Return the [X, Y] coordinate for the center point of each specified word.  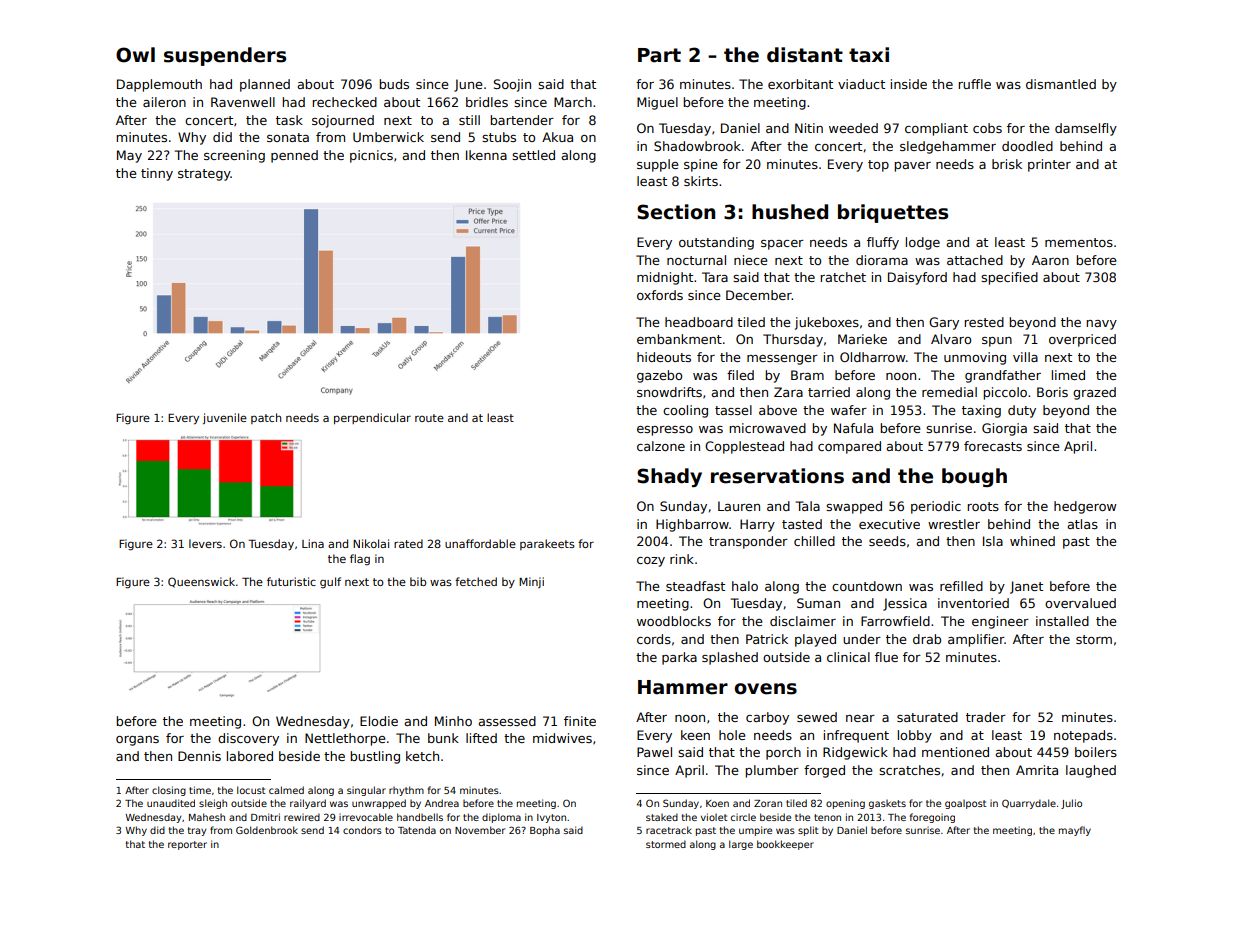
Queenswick [201, 582]
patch [266, 418]
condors [362, 830]
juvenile [225, 418]
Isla [993, 541]
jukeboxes [827, 323]
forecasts [993, 446]
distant [805, 55]
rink [682, 559]
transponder [748, 542]
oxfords [660, 295]
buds [394, 84]
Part [659, 55]
